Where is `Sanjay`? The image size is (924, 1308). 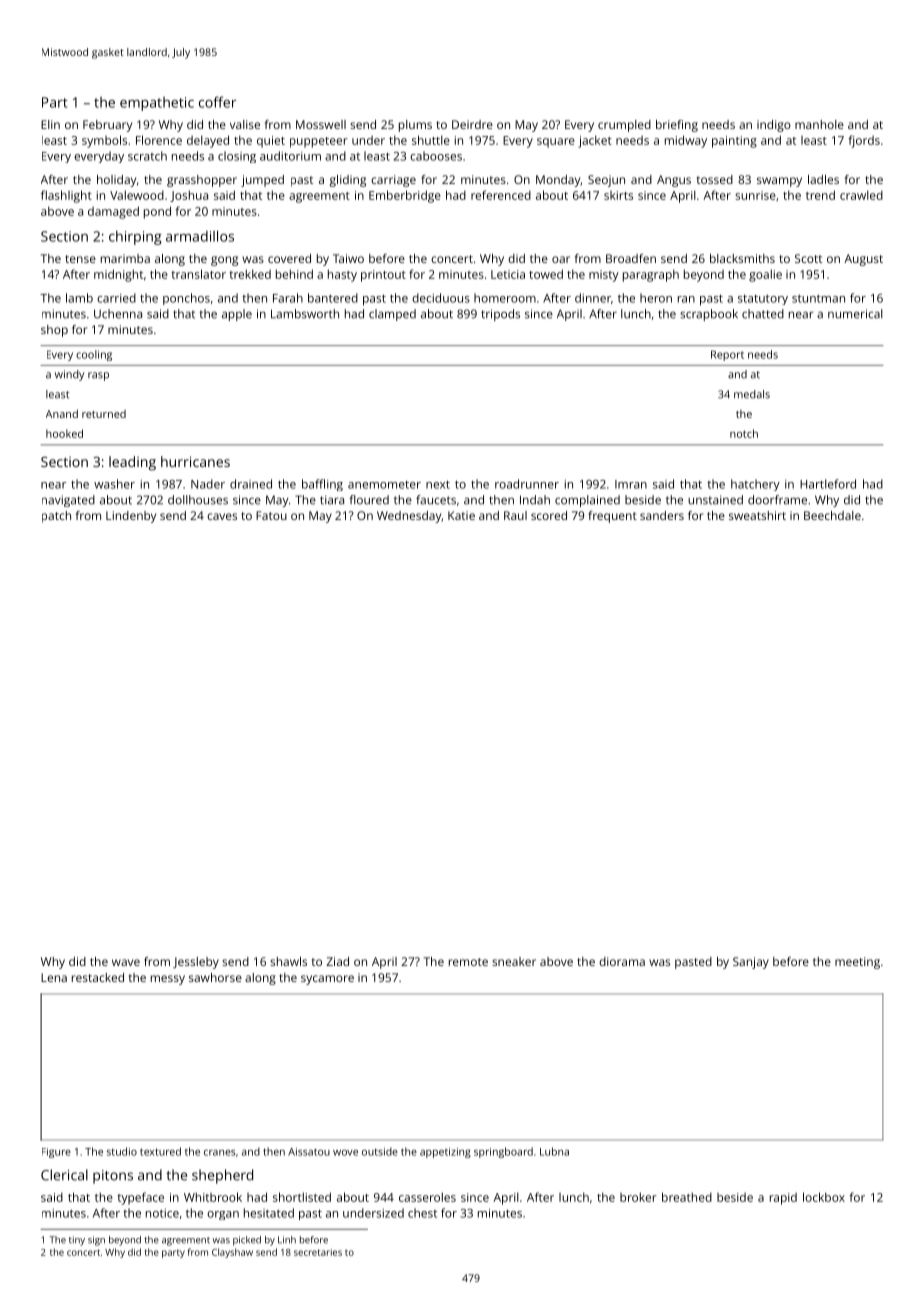 Sanjay is located at coordinates (751, 963).
